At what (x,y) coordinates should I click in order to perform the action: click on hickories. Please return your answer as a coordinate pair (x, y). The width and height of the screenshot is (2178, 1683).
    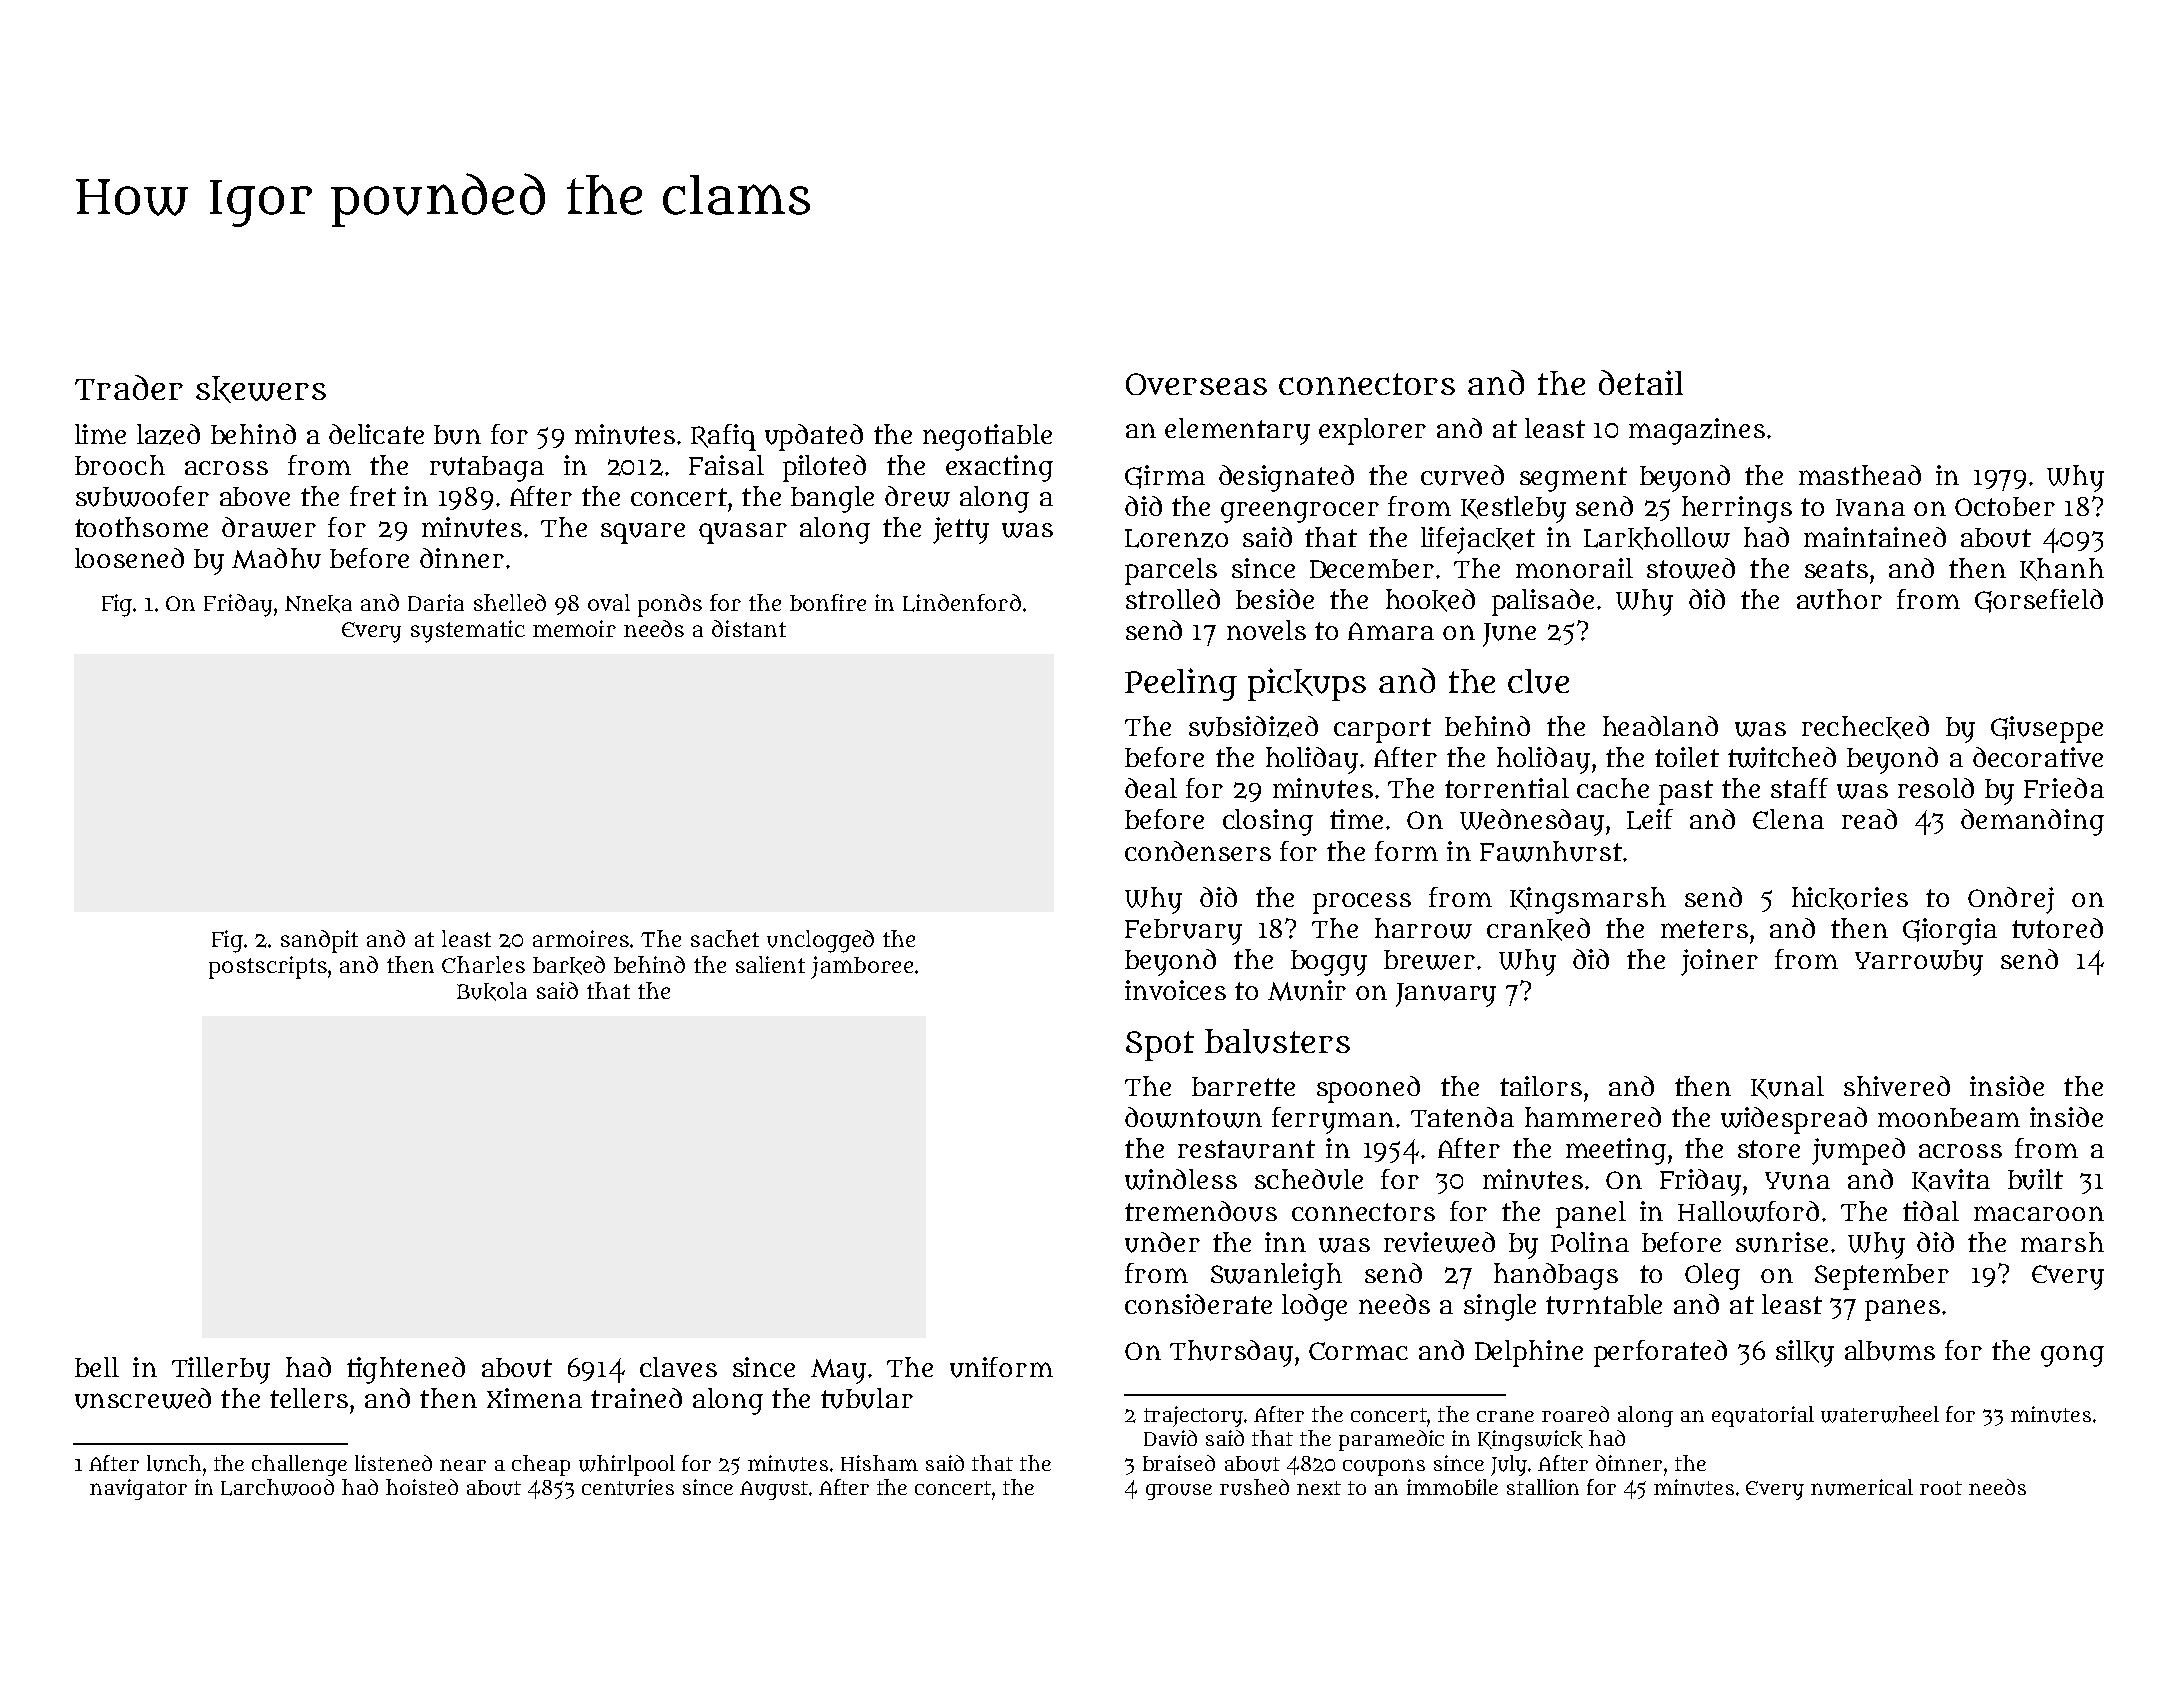
    Looking at the image, I should click on (1850, 898).
